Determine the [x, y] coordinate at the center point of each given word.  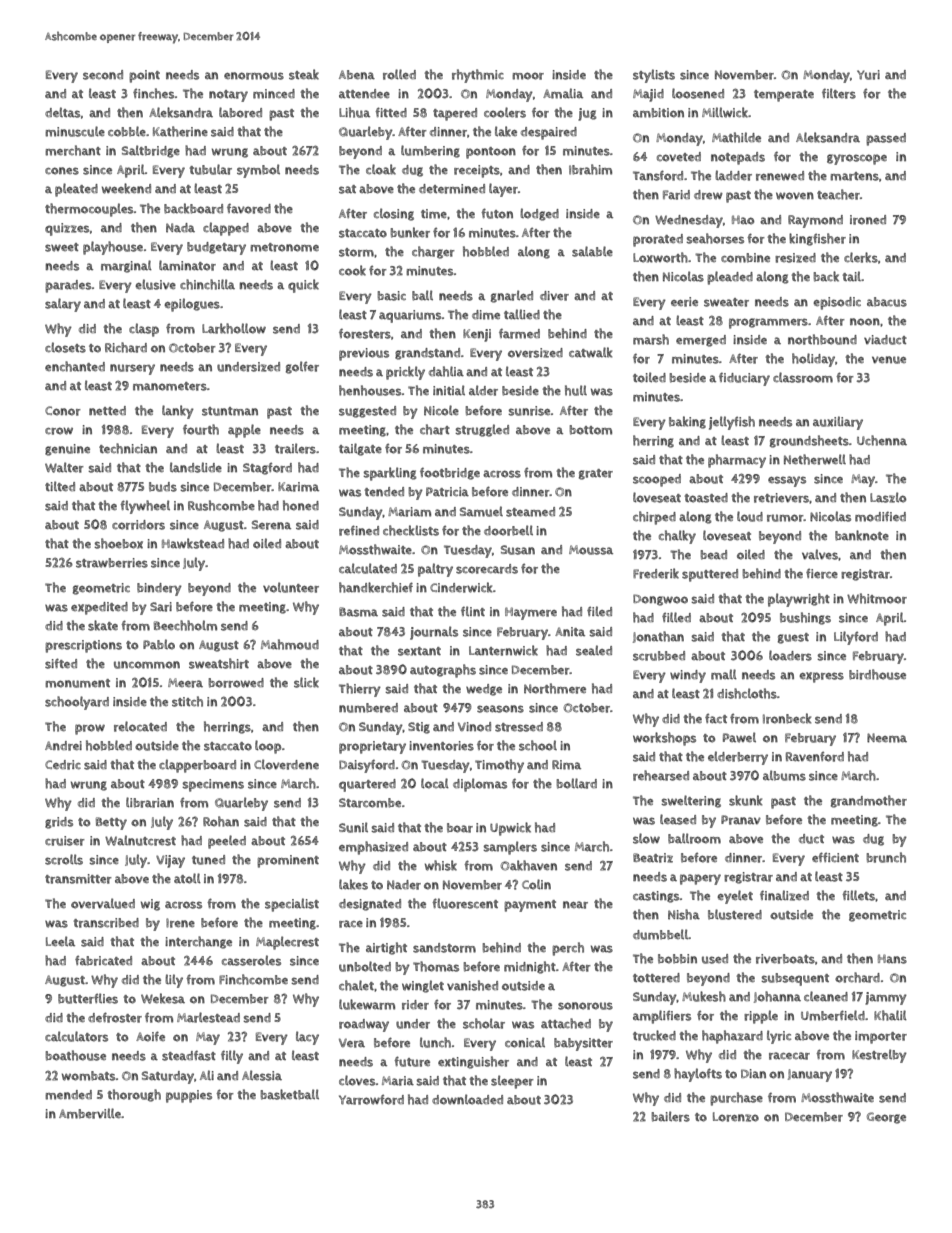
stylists [654, 76]
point [144, 76]
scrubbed [659, 656]
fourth [201, 429]
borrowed [236, 683]
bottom [591, 430]
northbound [822, 339]
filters [839, 93]
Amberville [90, 1113]
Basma [358, 612]
